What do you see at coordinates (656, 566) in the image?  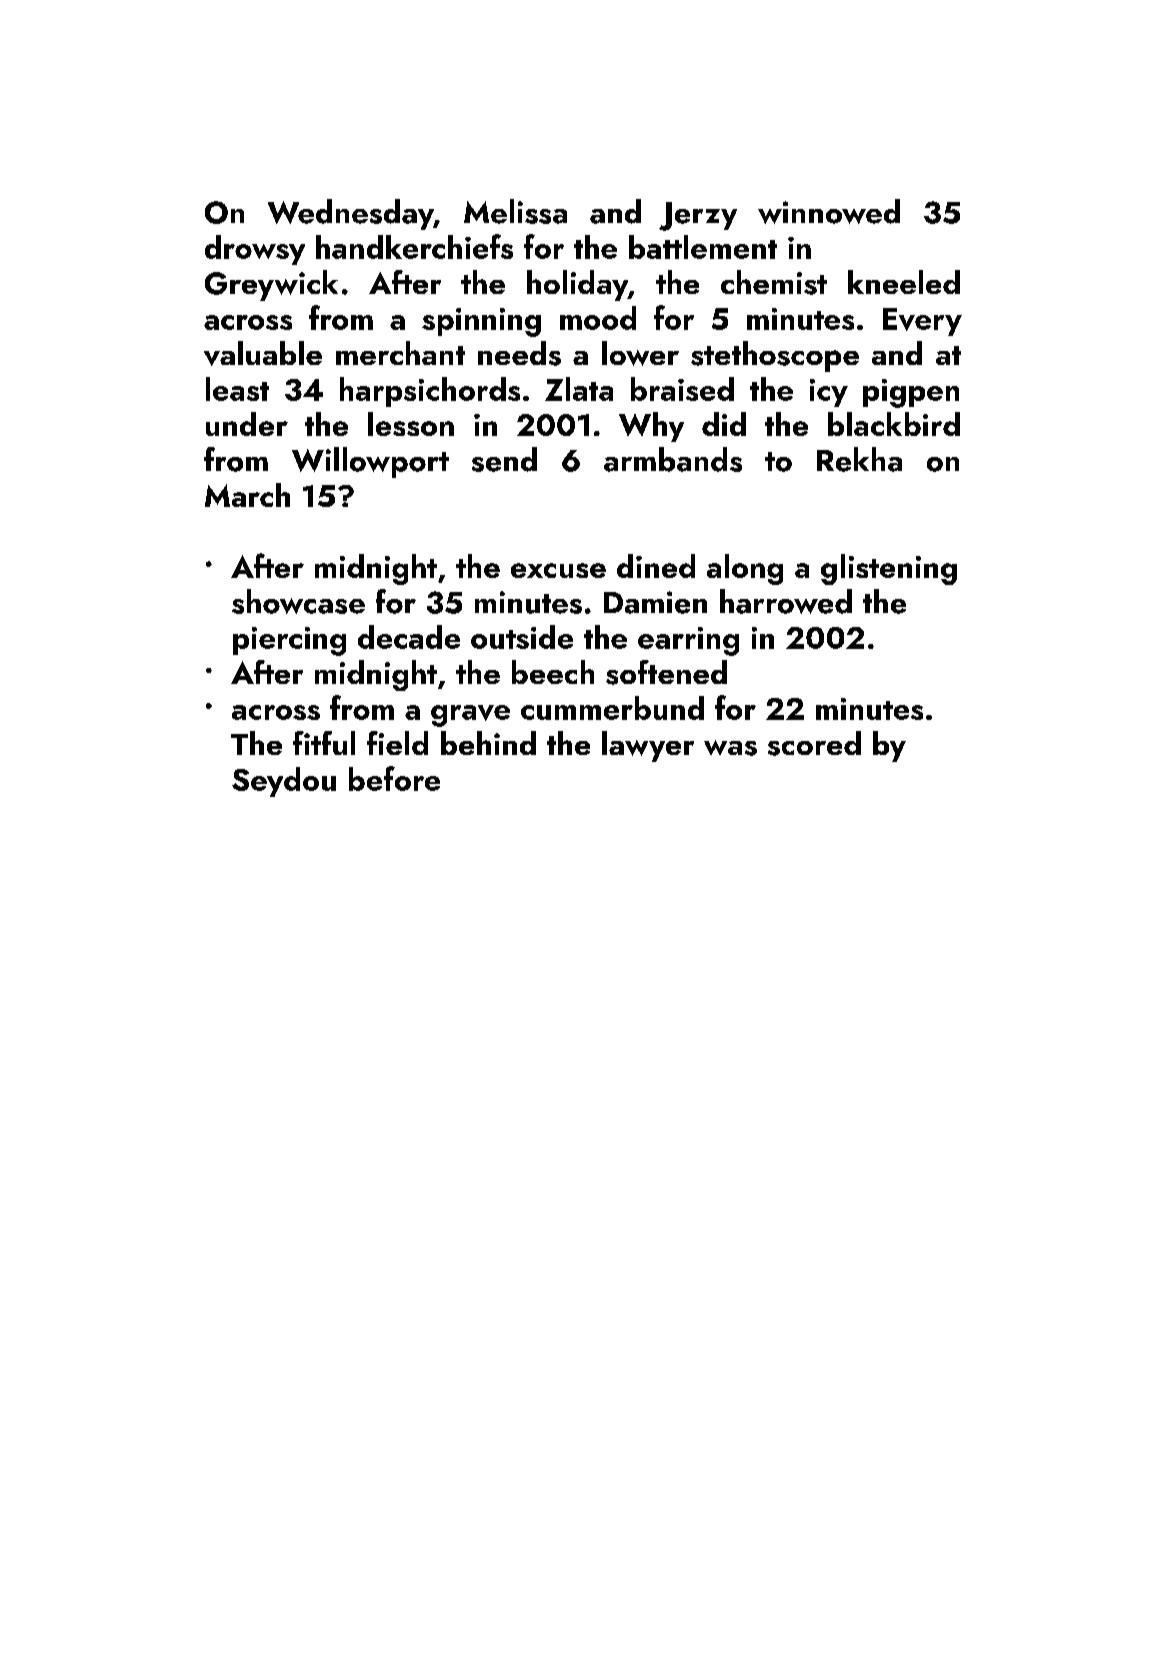 I see `dined` at bounding box center [656, 566].
